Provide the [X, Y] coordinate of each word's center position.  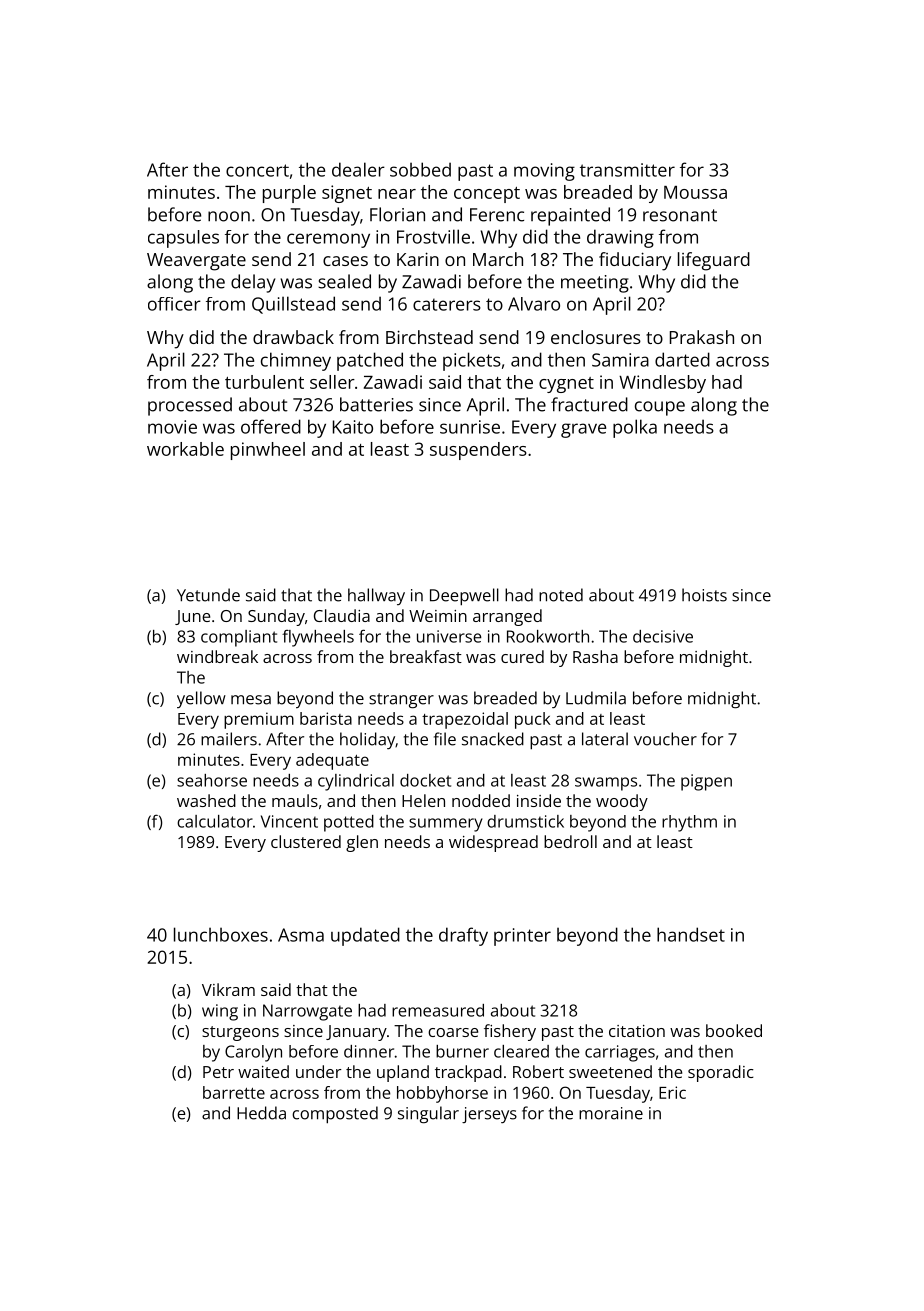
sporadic [721, 1073]
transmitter [627, 170]
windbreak [217, 656]
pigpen [706, 782]
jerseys [489, 1115]
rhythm [689, 823]
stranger [401, 700]
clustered [306, 841]
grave [583, 430]
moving [544, 172]
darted [682, 359]
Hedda [261, 1113]
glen [362, 843]
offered [271, 426]
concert [257, 170]
